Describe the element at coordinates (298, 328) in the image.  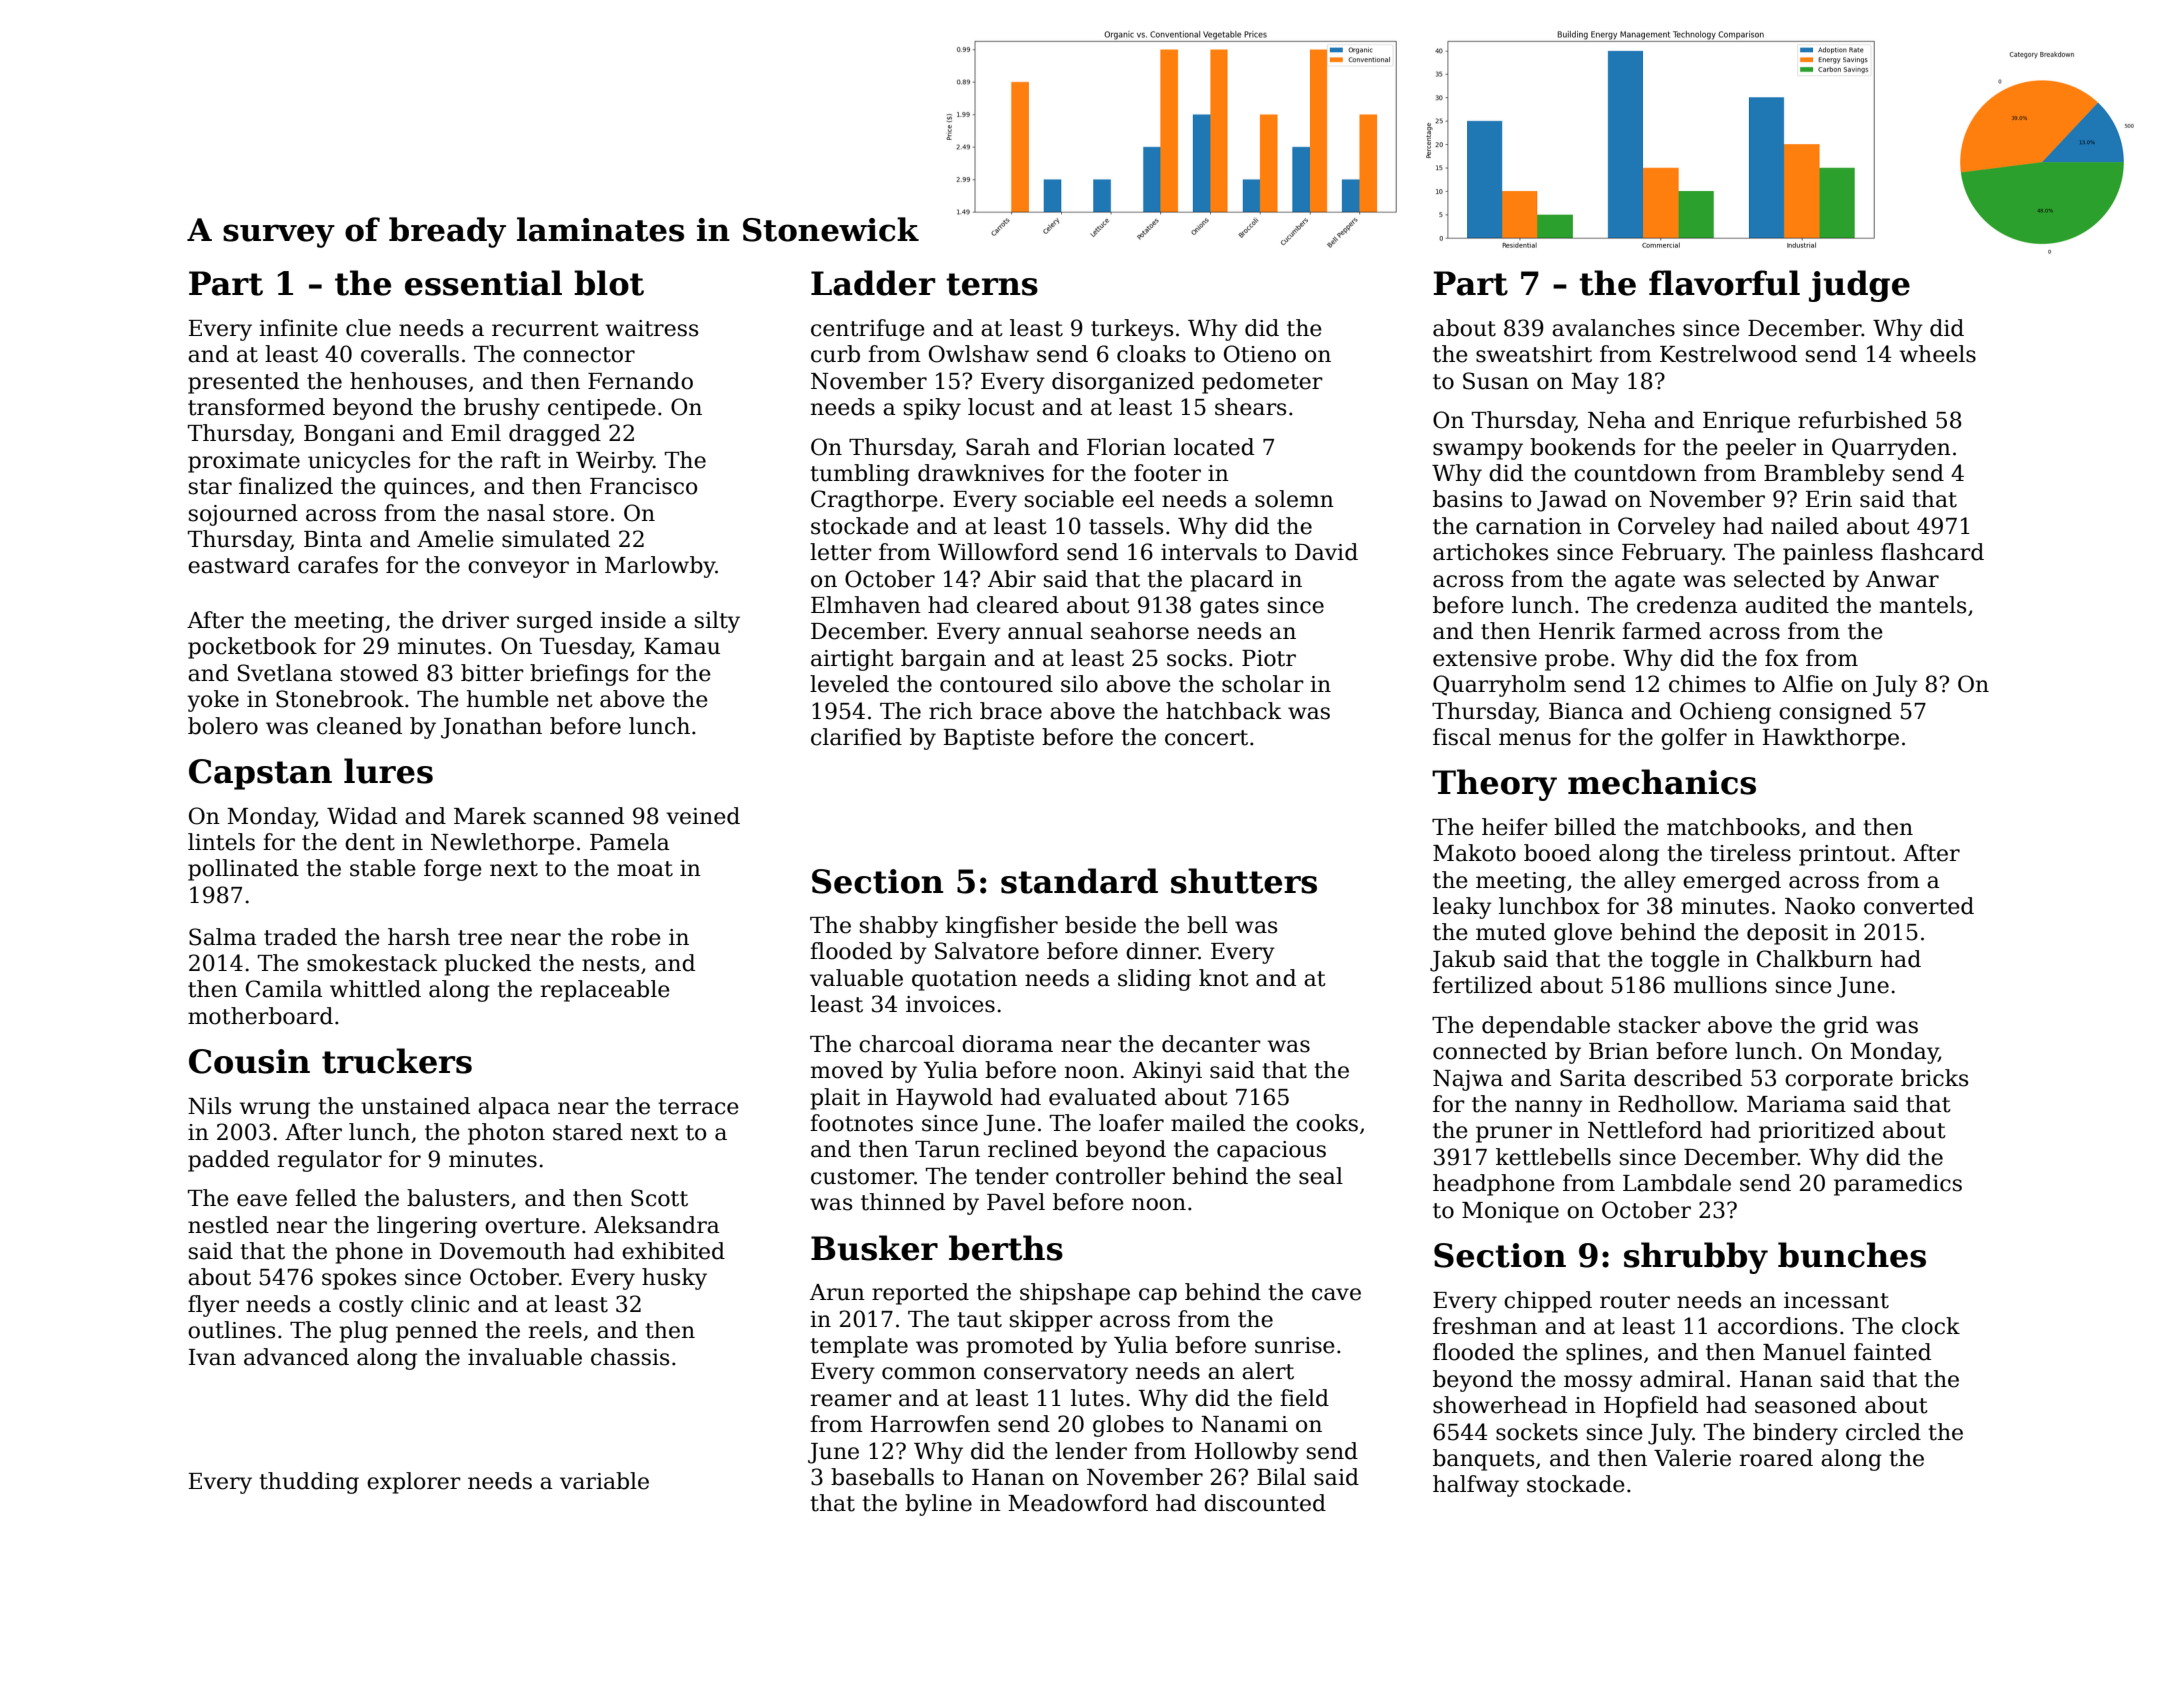
I see `infinite` at that location.
